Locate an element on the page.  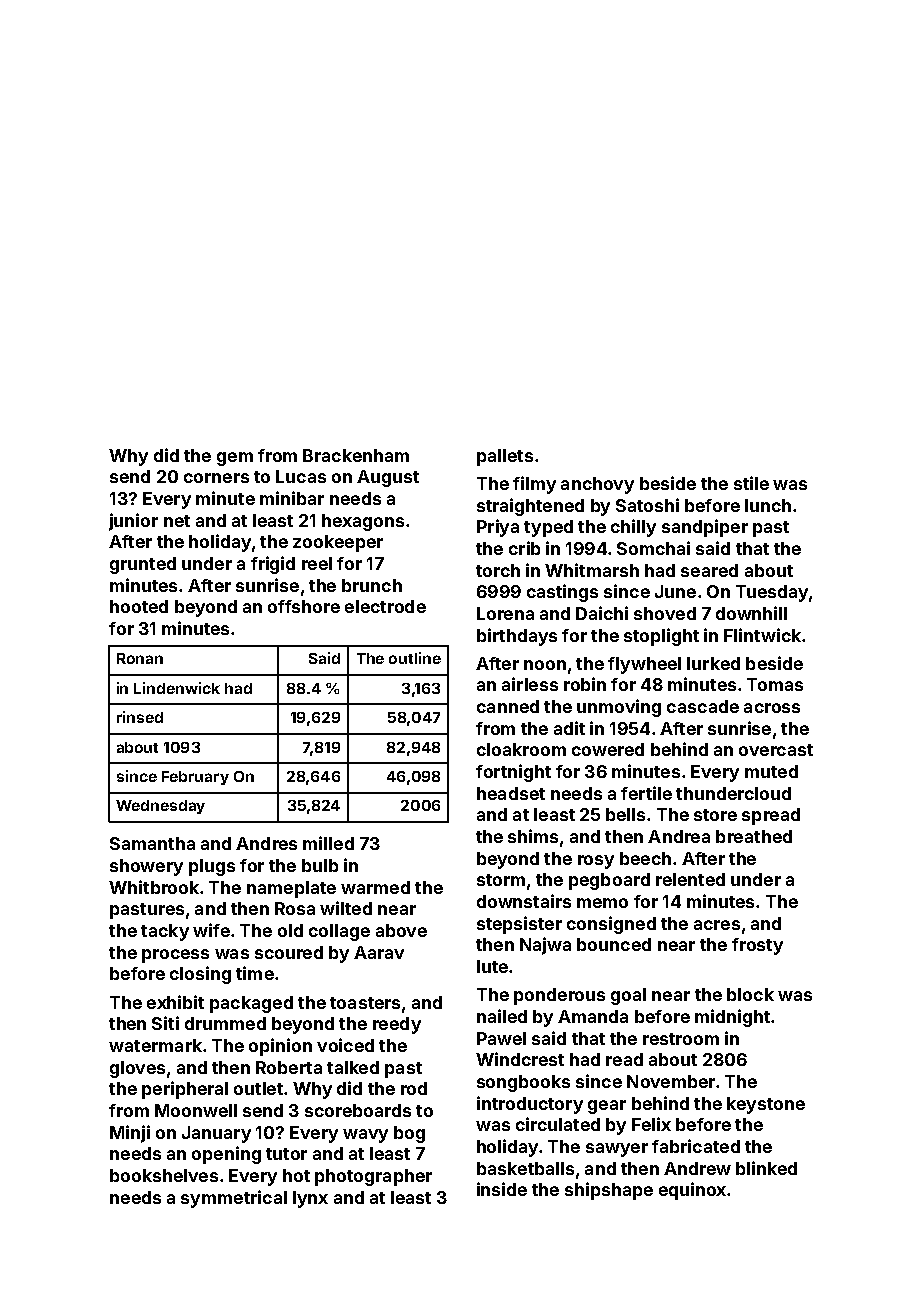
scoreboards is located at coordinates (358, 1110).
